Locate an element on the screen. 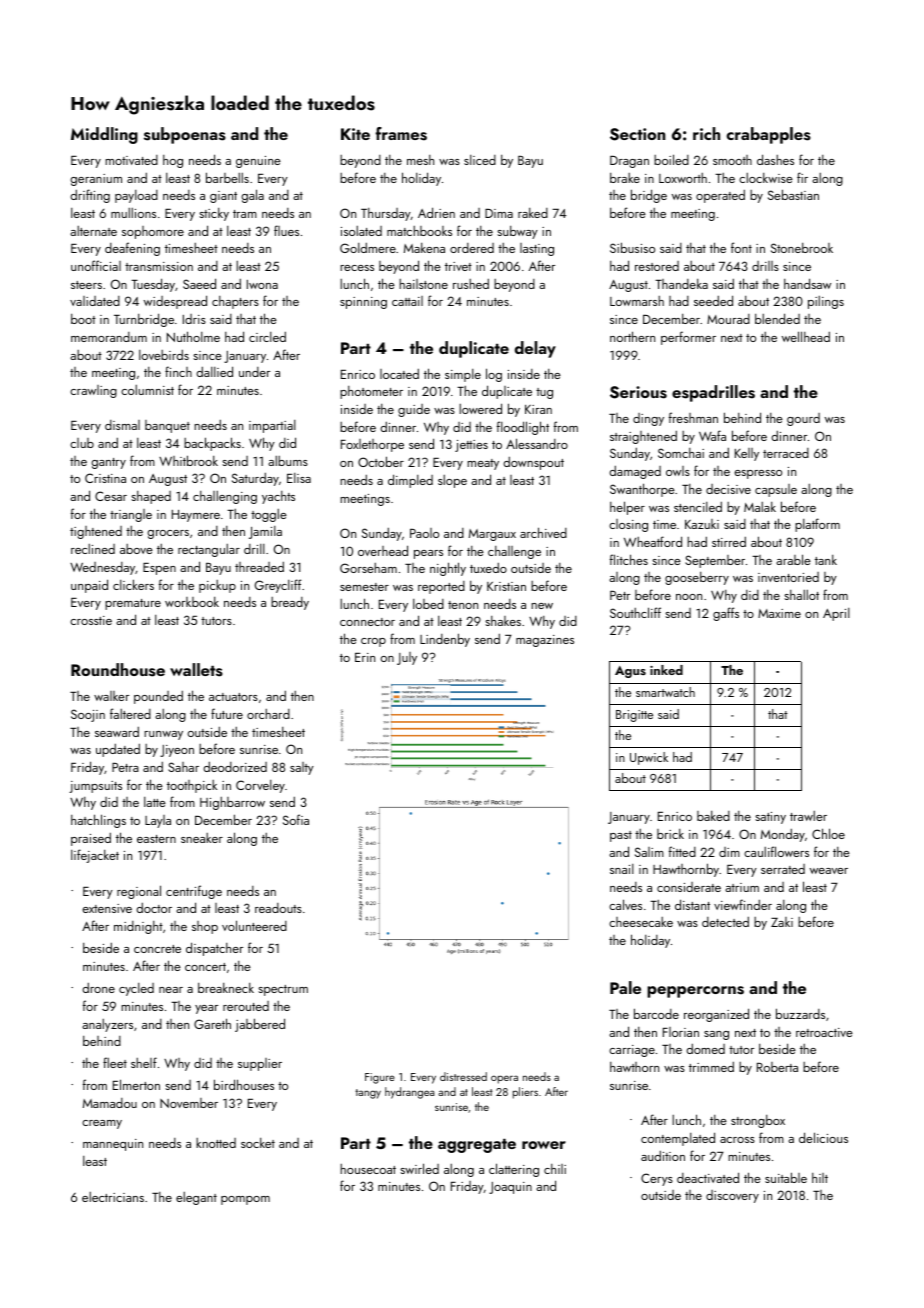 The image size is (924, 1308). baked is located at coordinates (713, 816).
